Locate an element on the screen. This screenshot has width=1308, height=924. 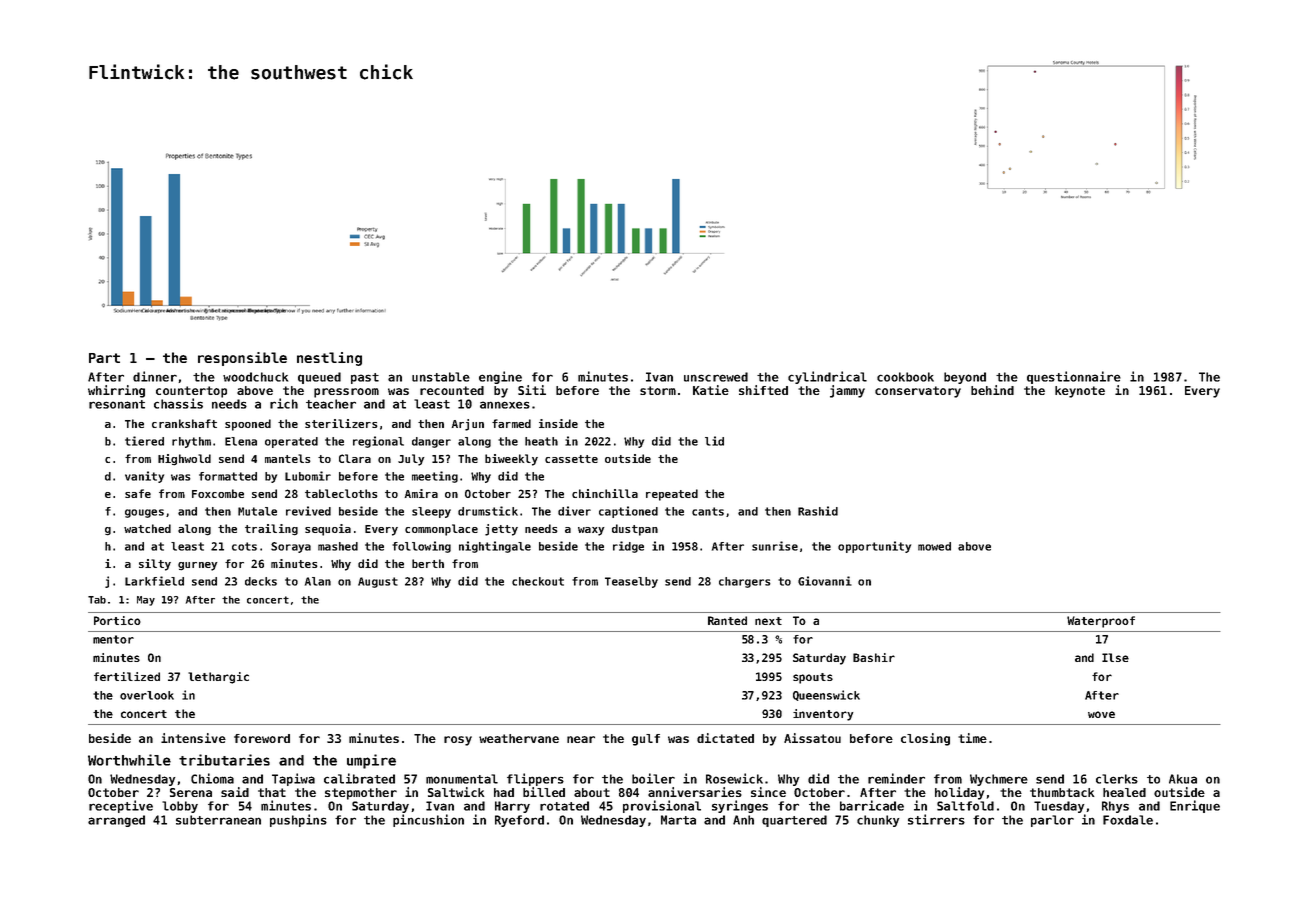
past is located at coordinates (365, 378).
